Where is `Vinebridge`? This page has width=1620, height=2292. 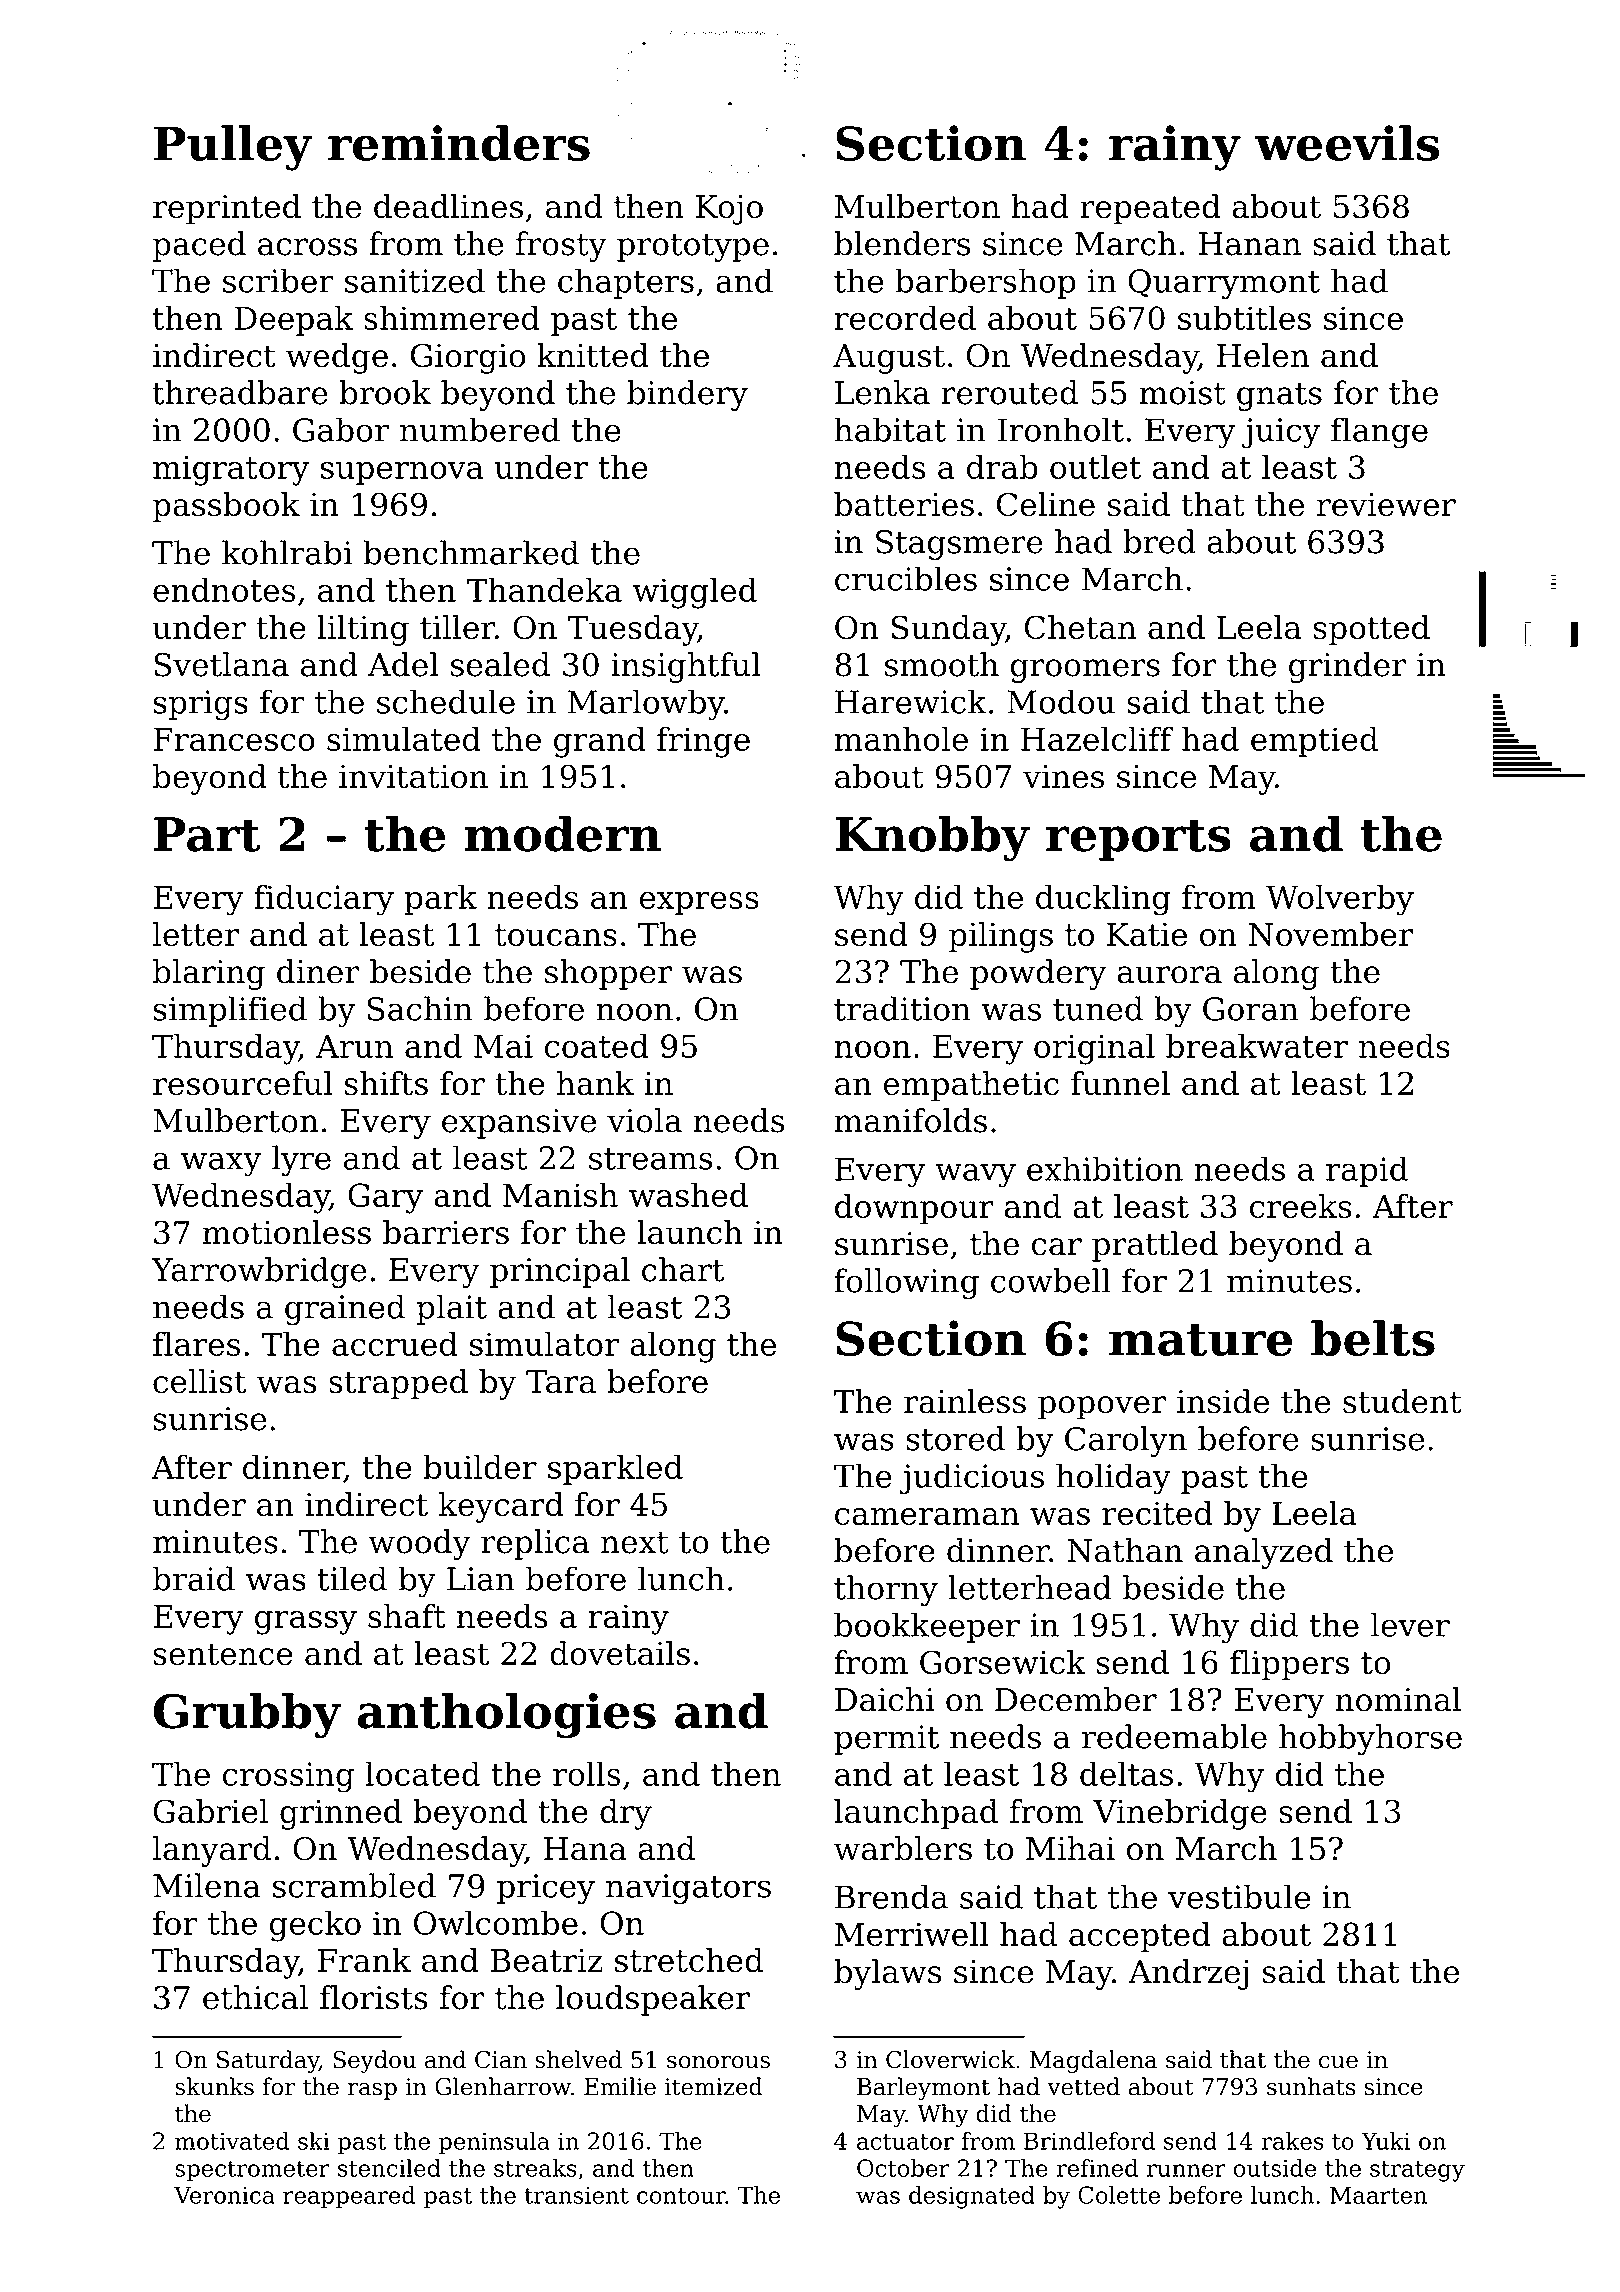
Vinebridge is located at coordinates (1180, 1814).
